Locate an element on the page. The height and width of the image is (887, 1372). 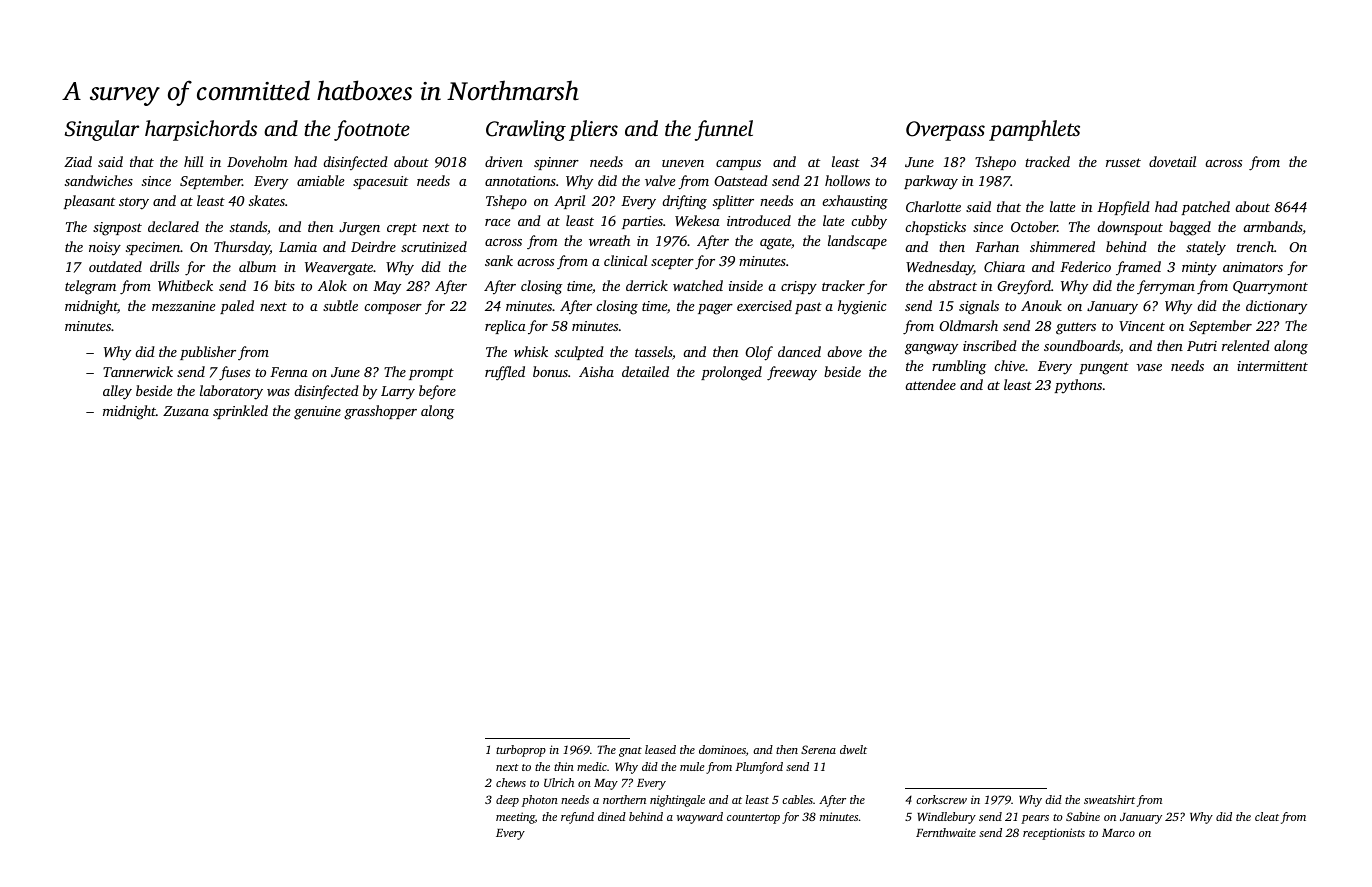
wayward is located at coordinates (700, 818).
